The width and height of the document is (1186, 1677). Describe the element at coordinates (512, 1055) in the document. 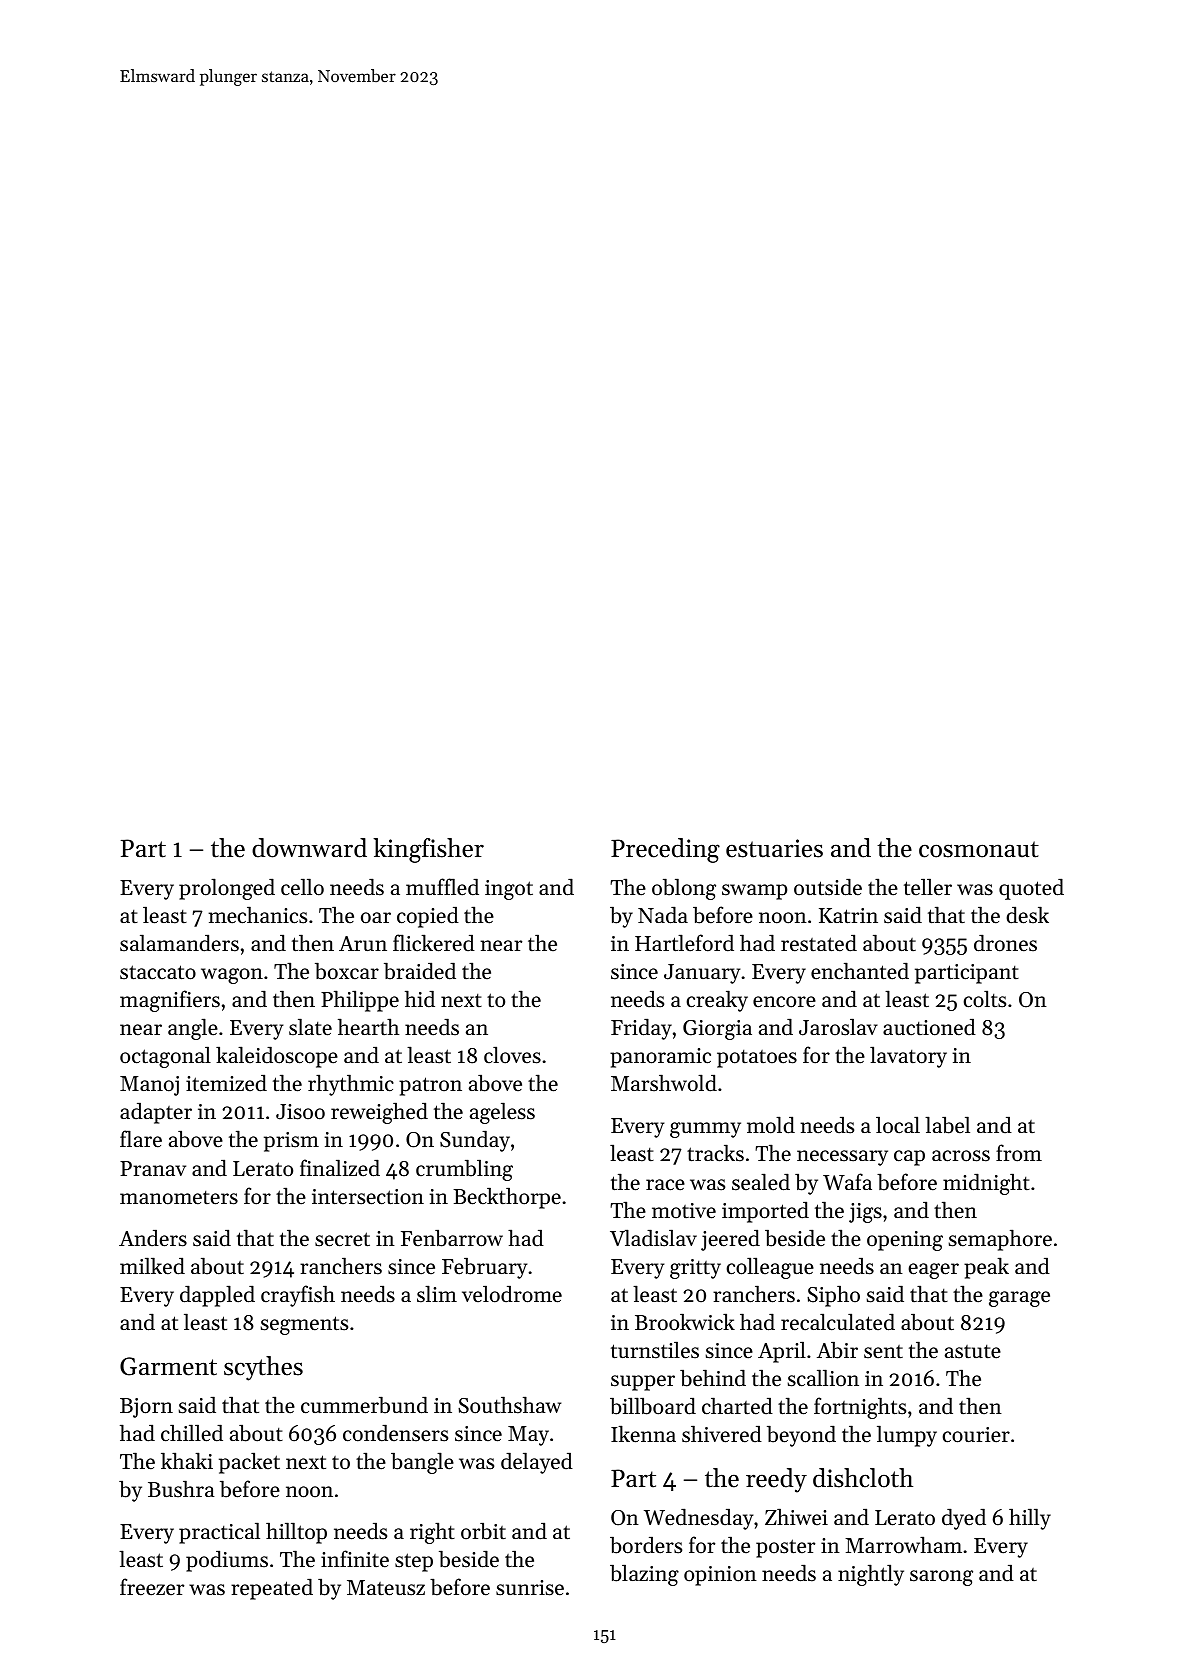

I see `cloves` at that location.
